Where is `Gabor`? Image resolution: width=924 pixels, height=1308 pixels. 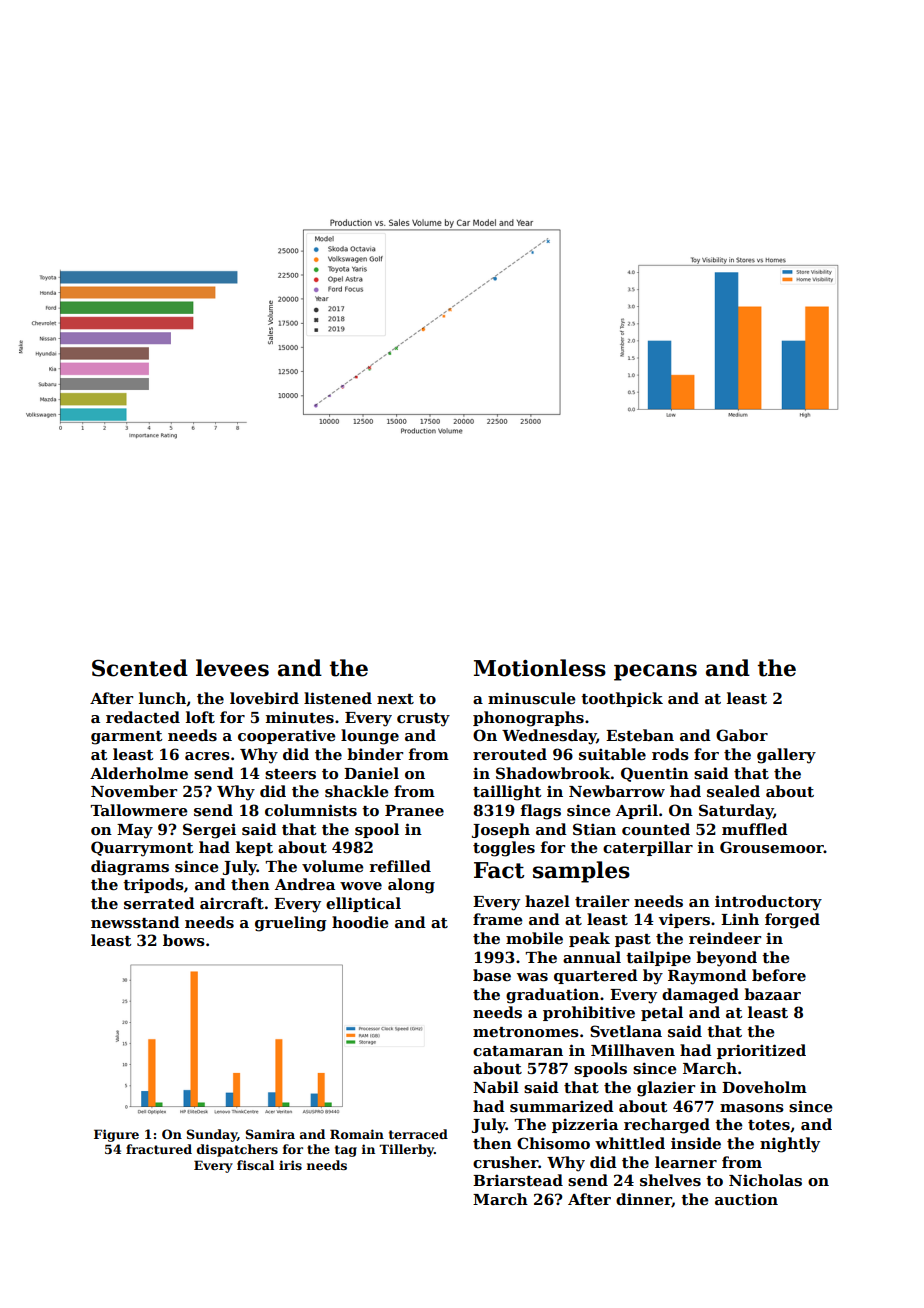
Gabor is located at coordinates (742, 735).
